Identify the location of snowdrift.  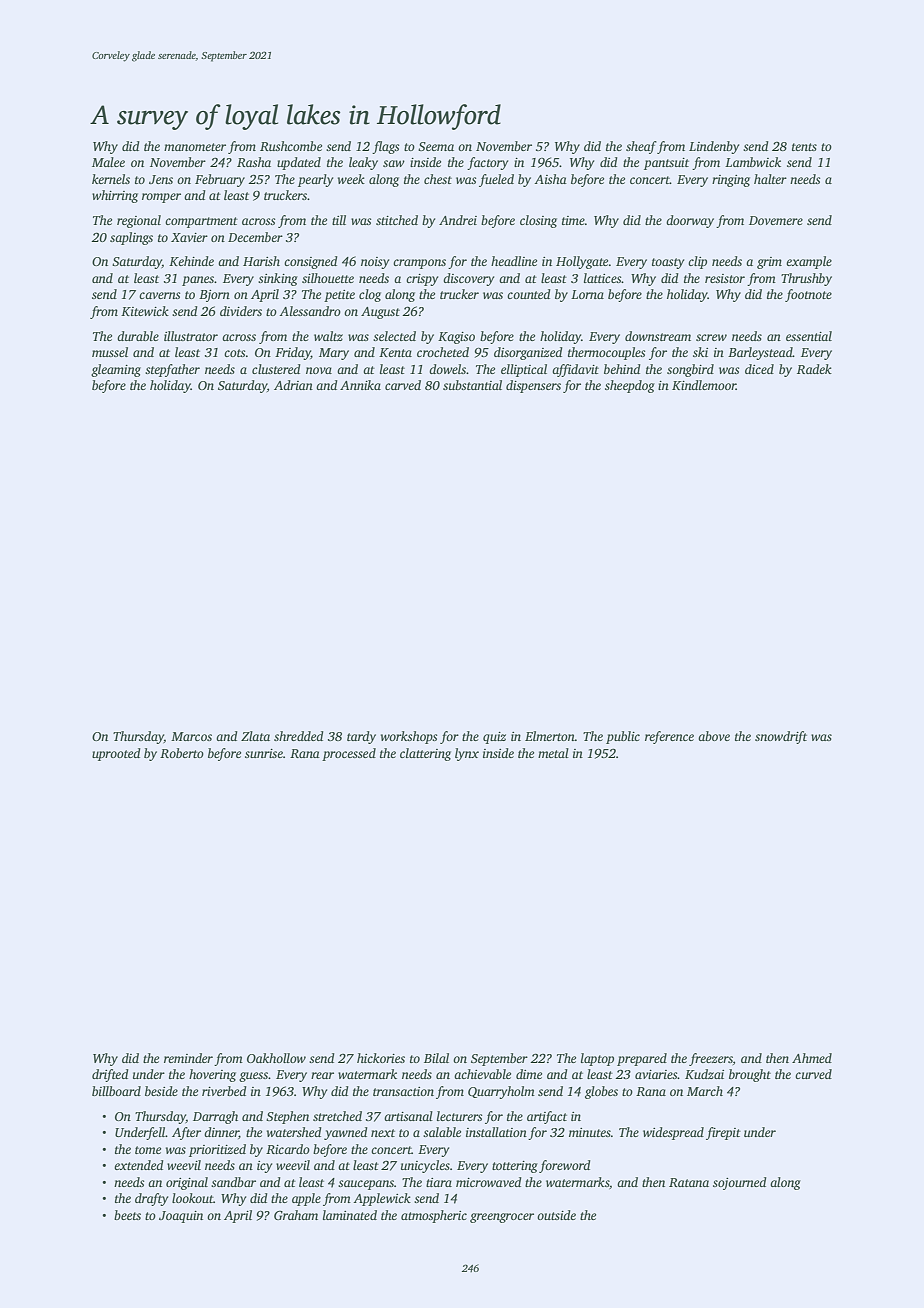
(781, 737).
